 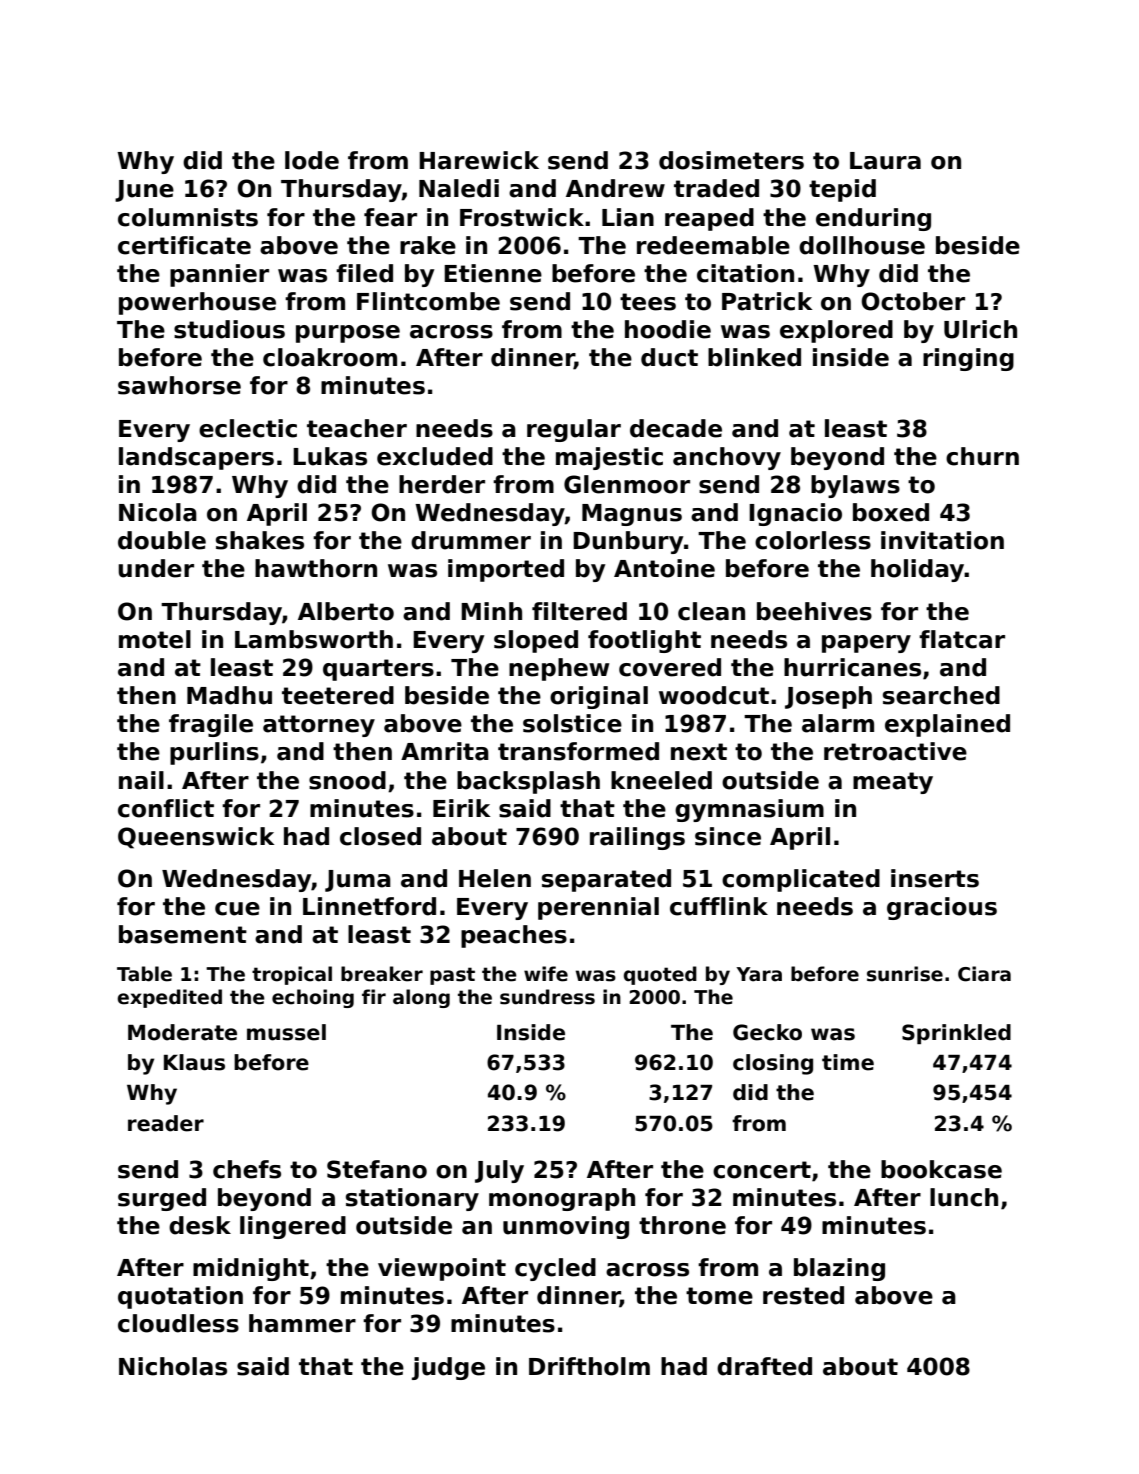 I want to click on Laura, so click(x=885, y=161).
